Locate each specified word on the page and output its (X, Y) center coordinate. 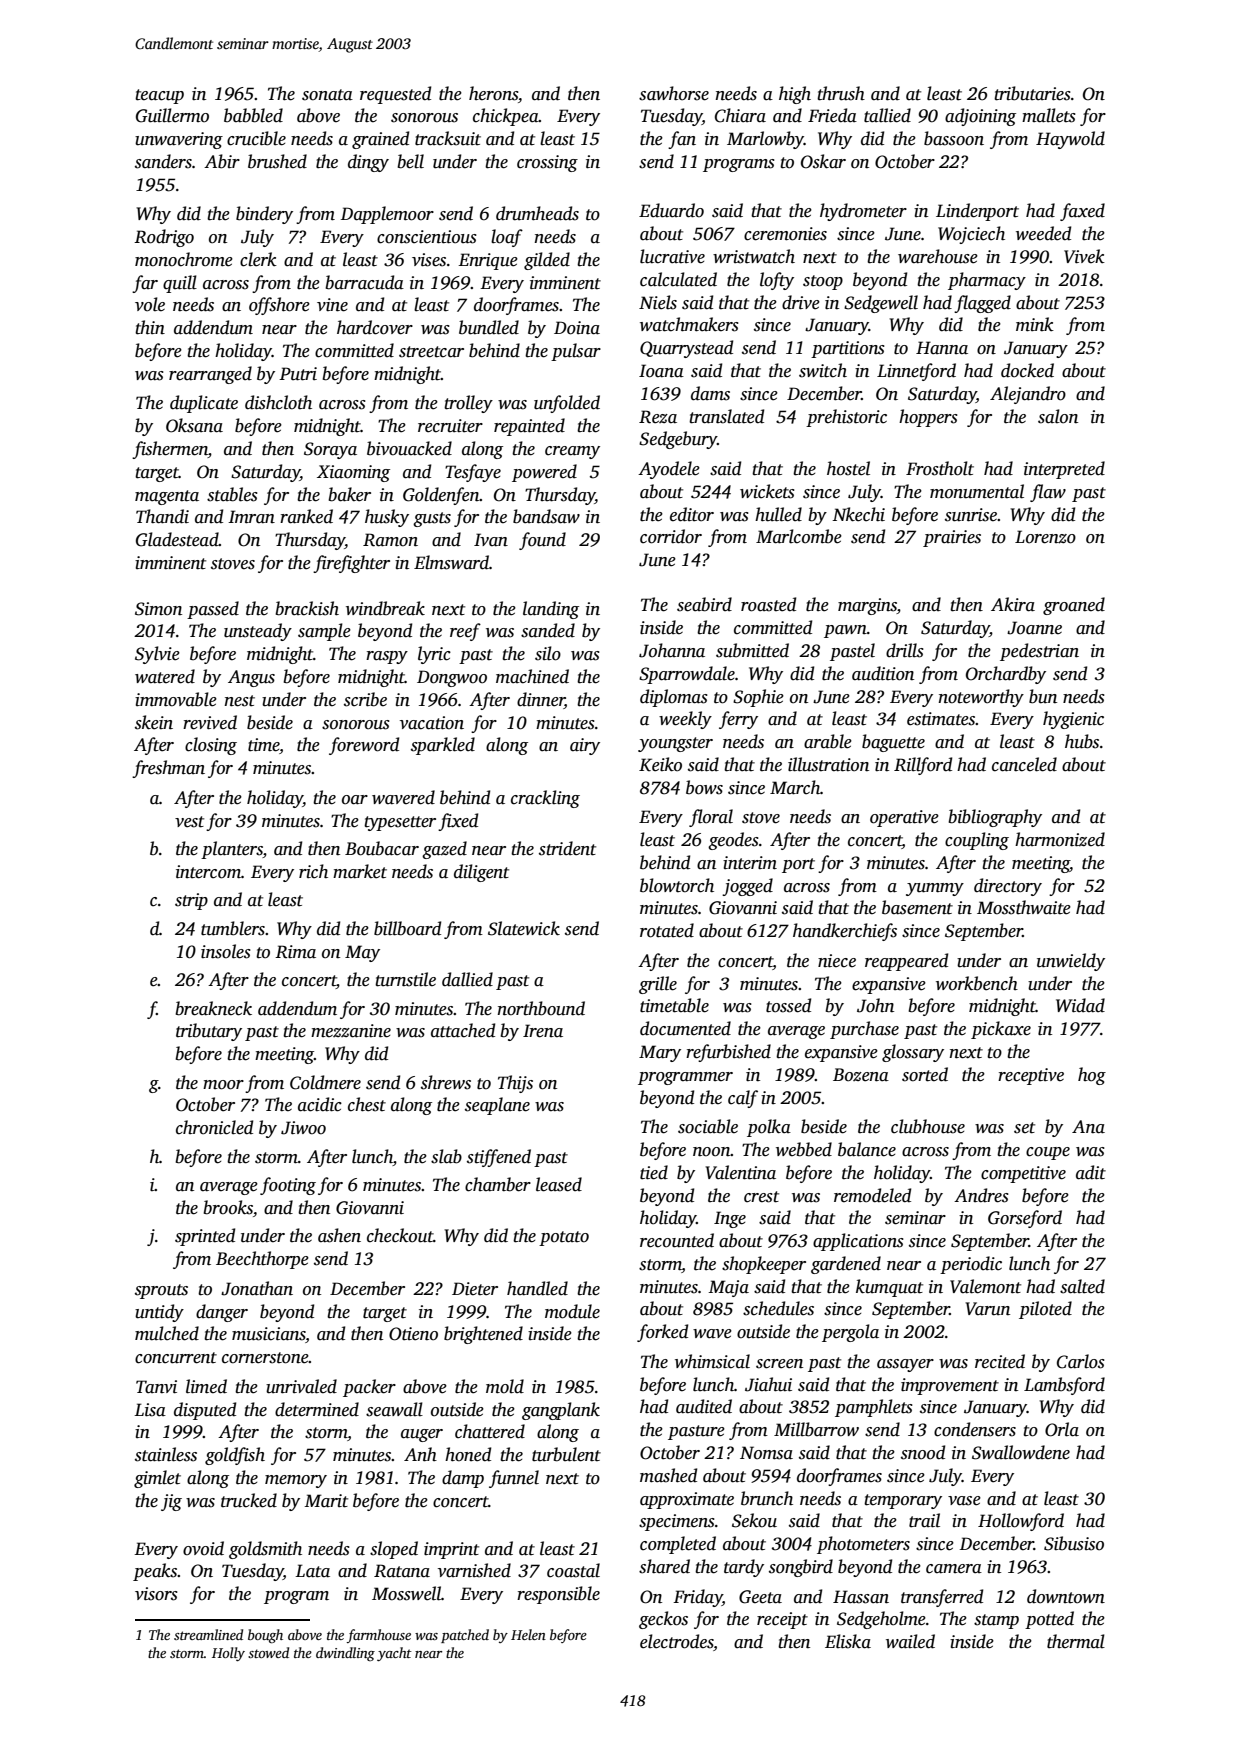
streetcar (431, 352)
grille (658, 985)
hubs (1082, 741)
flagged (982, 304)
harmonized (1060, 839)
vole (150, 304)
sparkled (443, 746)
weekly (685, 720)
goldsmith (265, 1550)
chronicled (214, 1127)
